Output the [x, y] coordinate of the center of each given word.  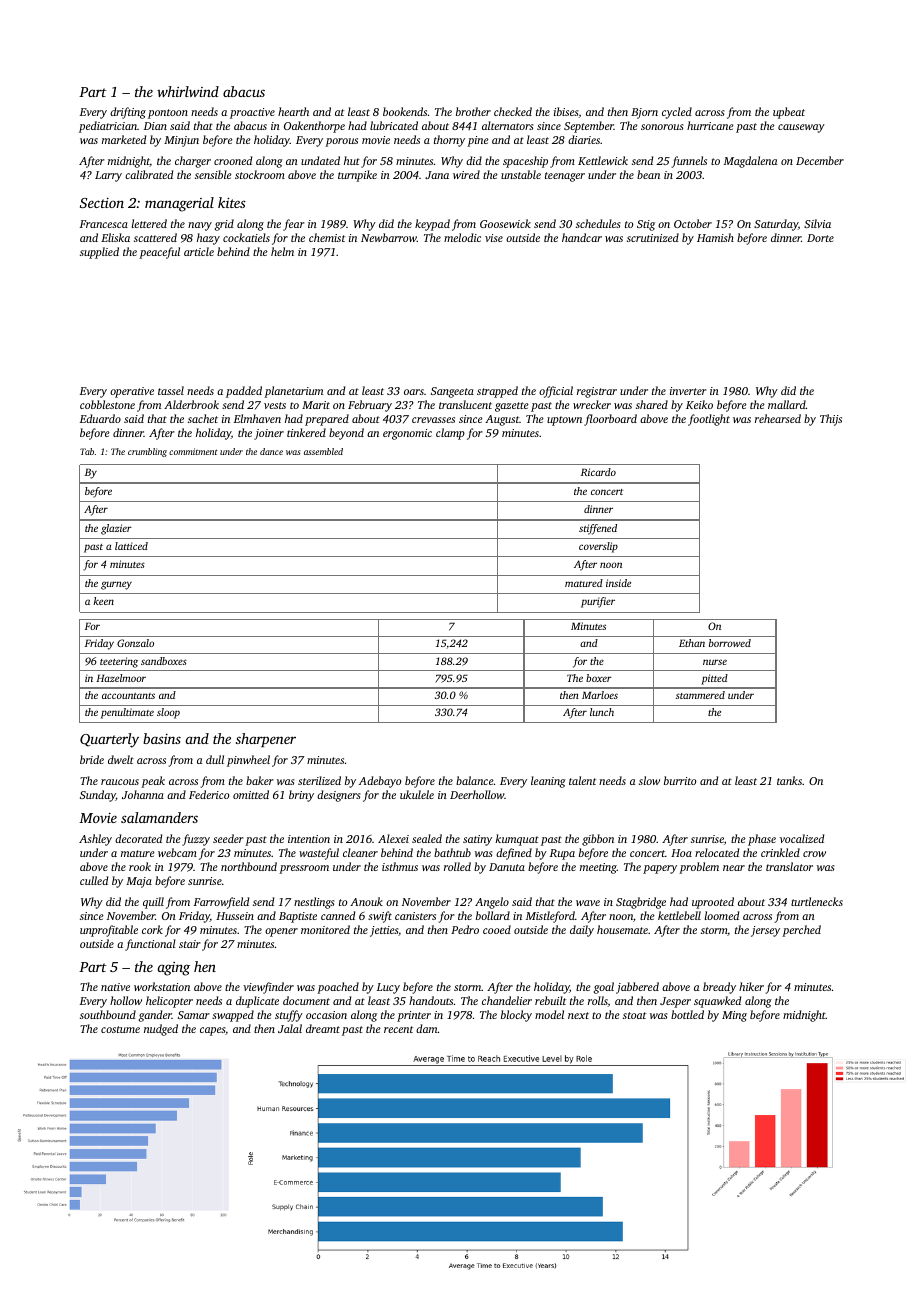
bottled [687, 1014]
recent [398, 1029]
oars [414, 392]
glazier [116, 529]
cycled [677, 113]
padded [244, 392]
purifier [598, 602]
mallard [787, 404]
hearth [293, 111]
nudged [161, 1030]
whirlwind [188, 91]
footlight [709, 420]
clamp [450, 434]
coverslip [598, 547]
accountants [128, 696]
